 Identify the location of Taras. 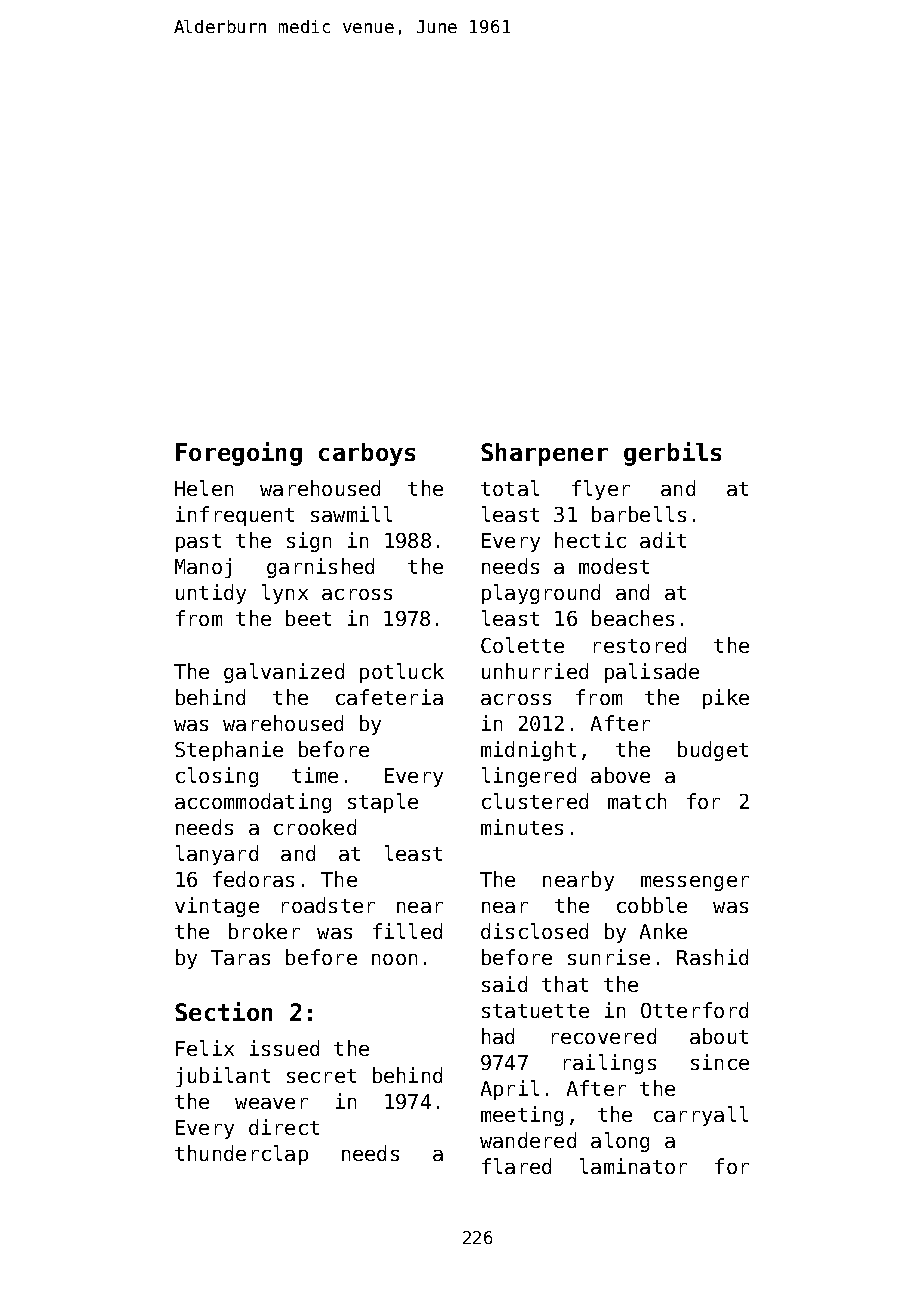
(240, 957).
